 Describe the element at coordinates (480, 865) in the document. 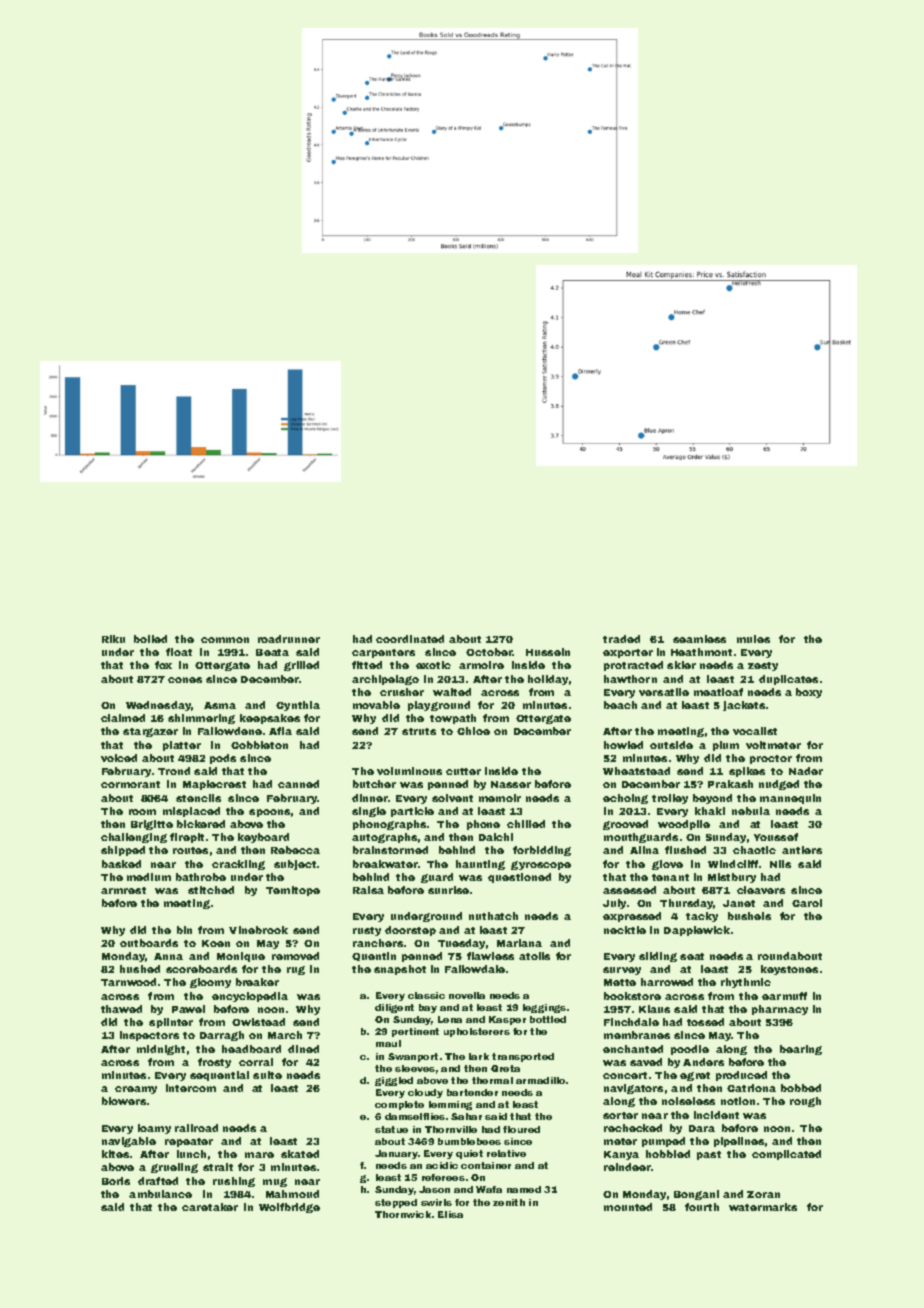

I see `haunting` at that location.
